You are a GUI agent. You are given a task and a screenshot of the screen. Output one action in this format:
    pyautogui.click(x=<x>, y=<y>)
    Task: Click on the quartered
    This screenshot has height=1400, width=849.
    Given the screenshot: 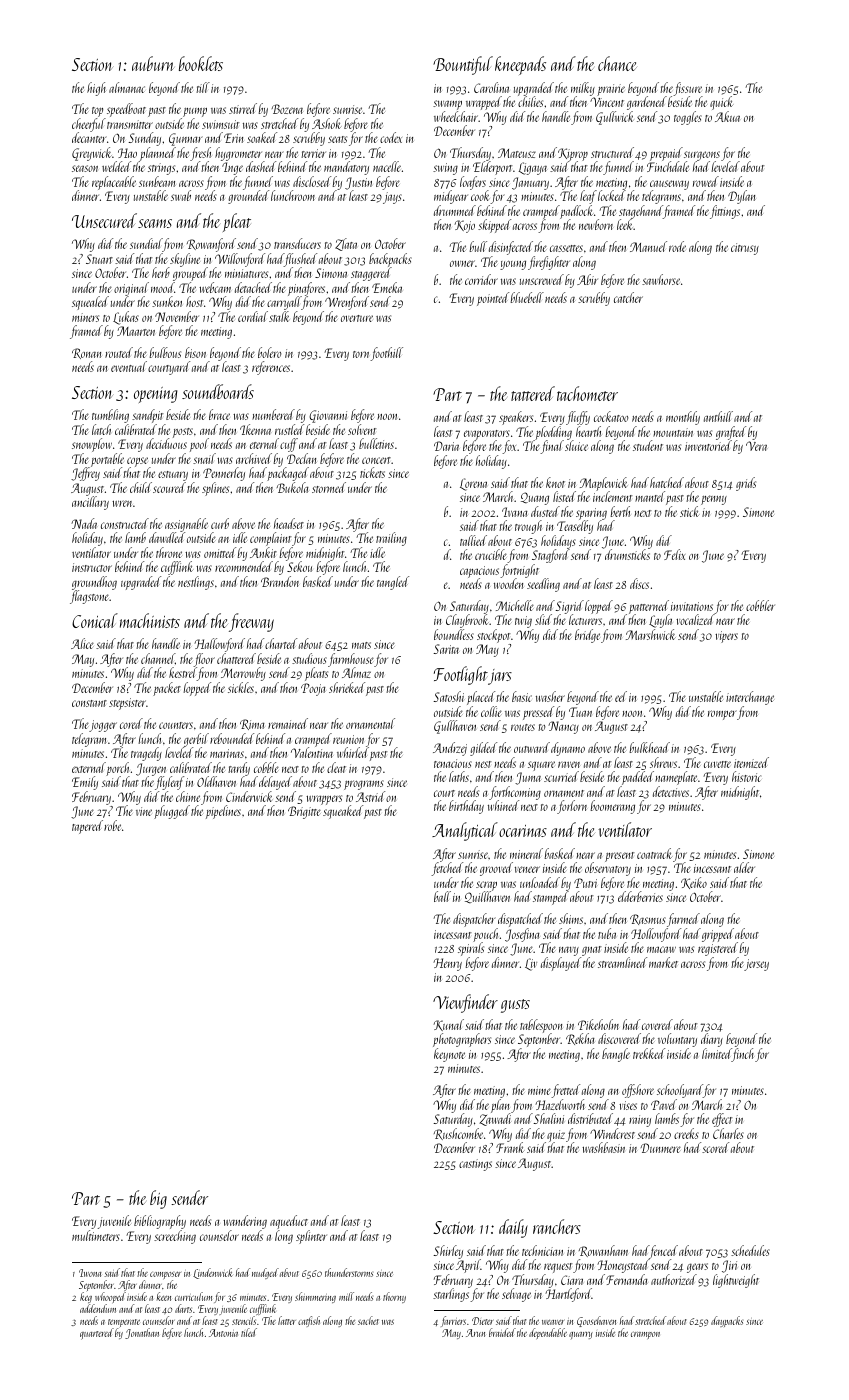 What is the action you would take?
    pyautogui.click(x=97, y=1334)
